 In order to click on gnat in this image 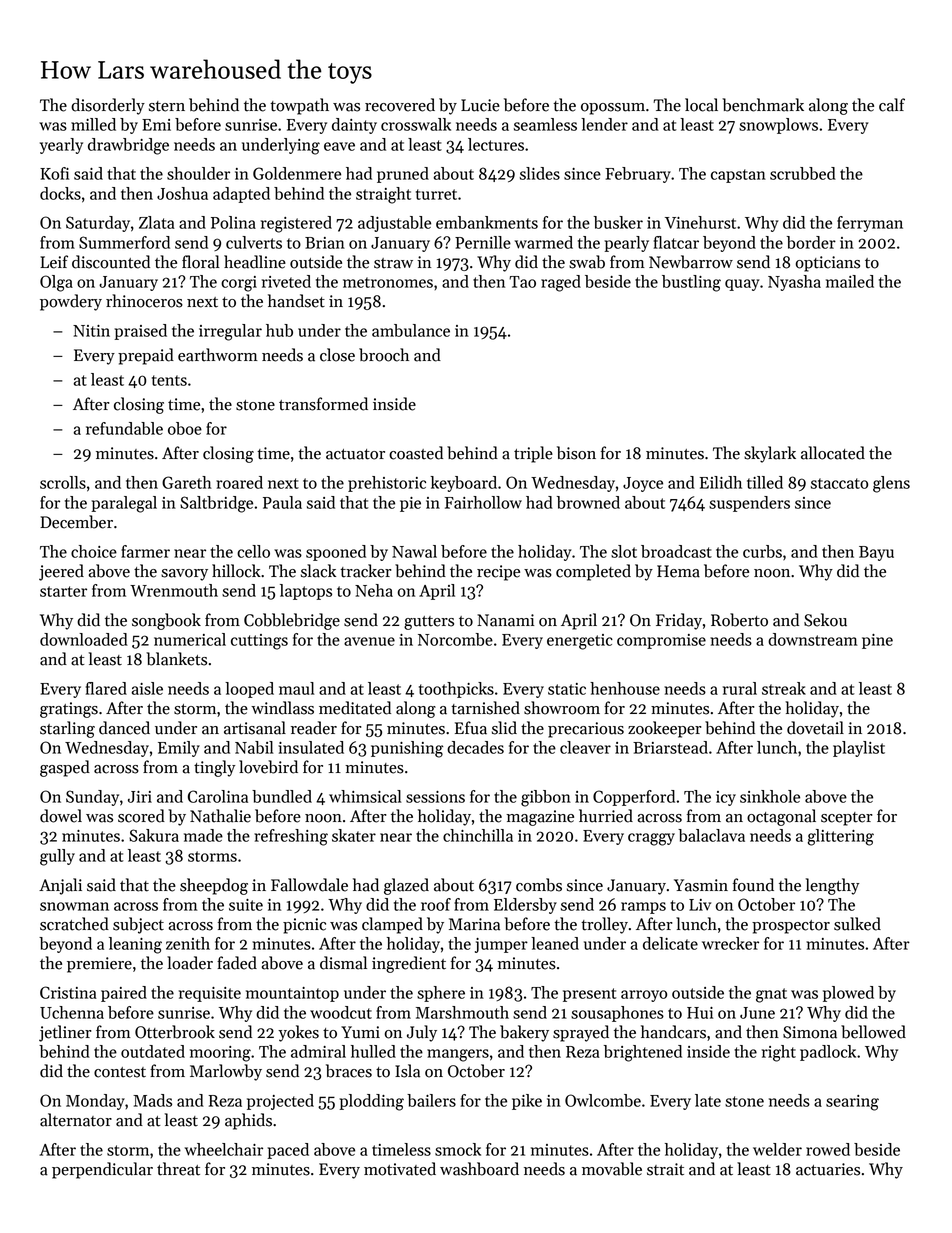, I will do `click(771, 995)`.
